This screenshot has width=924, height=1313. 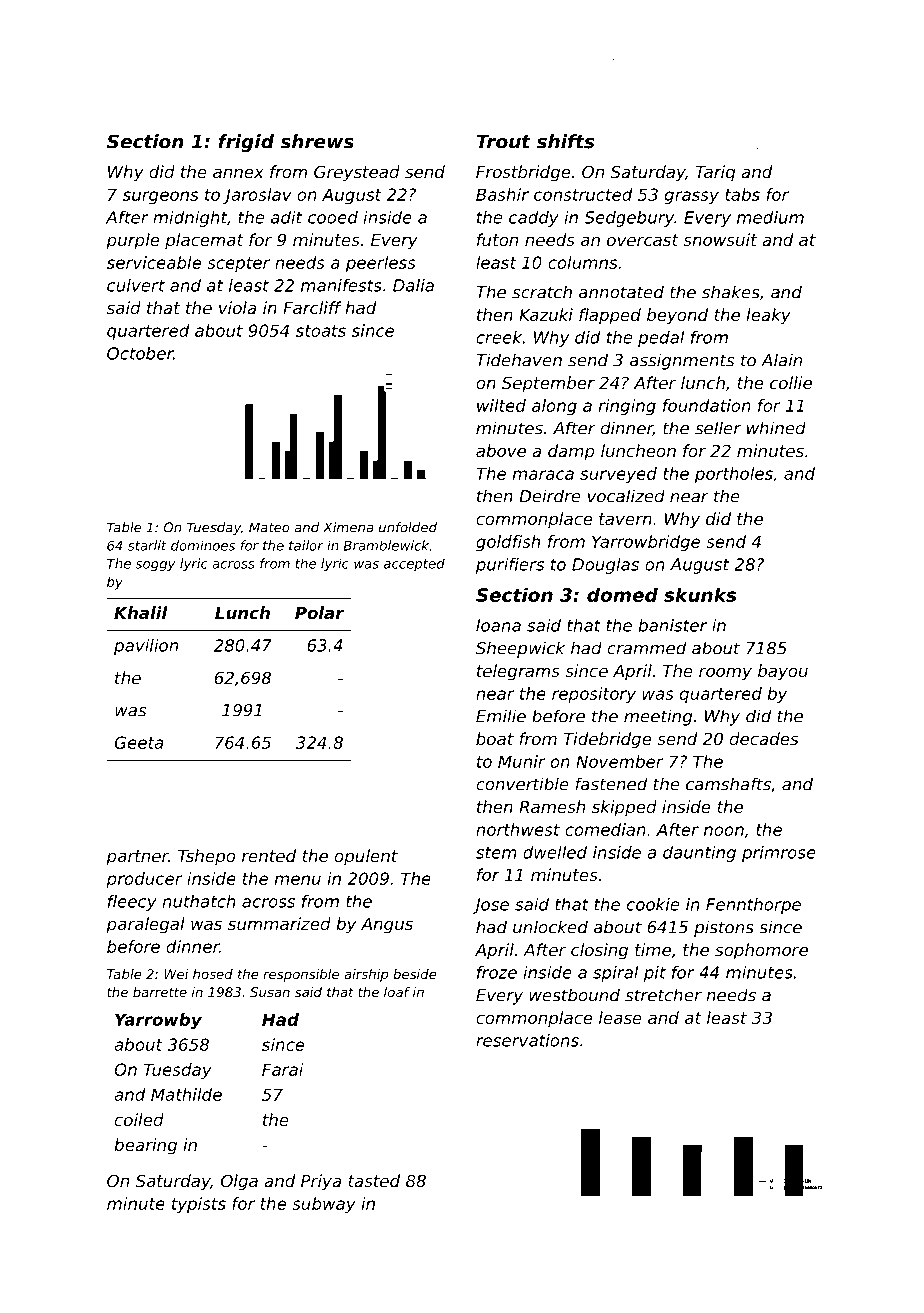 What do you see at coordinates (543, 475) in the screenshot?
I see `maraca` at bounding box center [543, 475].
